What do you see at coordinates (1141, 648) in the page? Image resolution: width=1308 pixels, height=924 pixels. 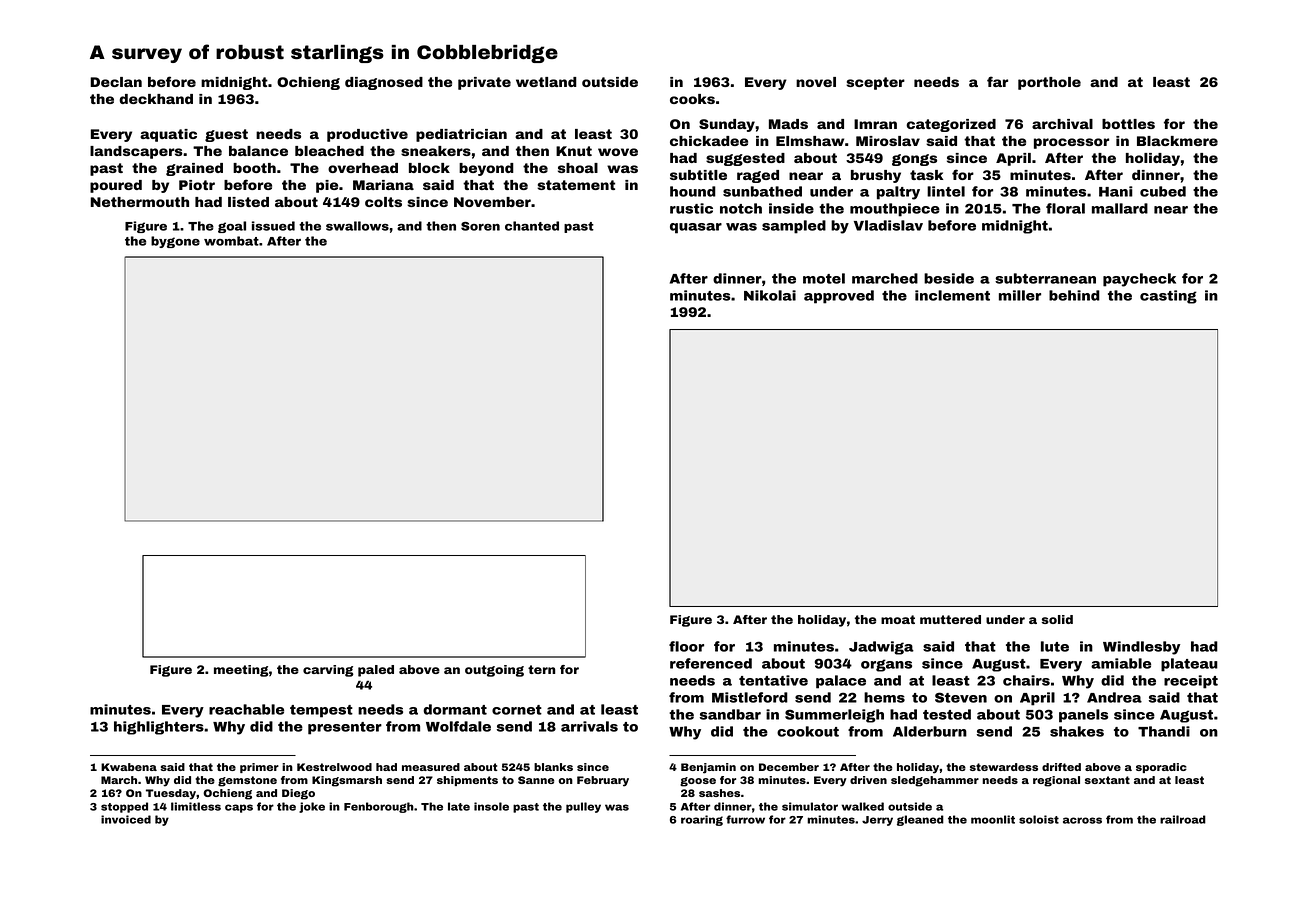 I see `Windlesby` at bounding box center [1141, 648].
